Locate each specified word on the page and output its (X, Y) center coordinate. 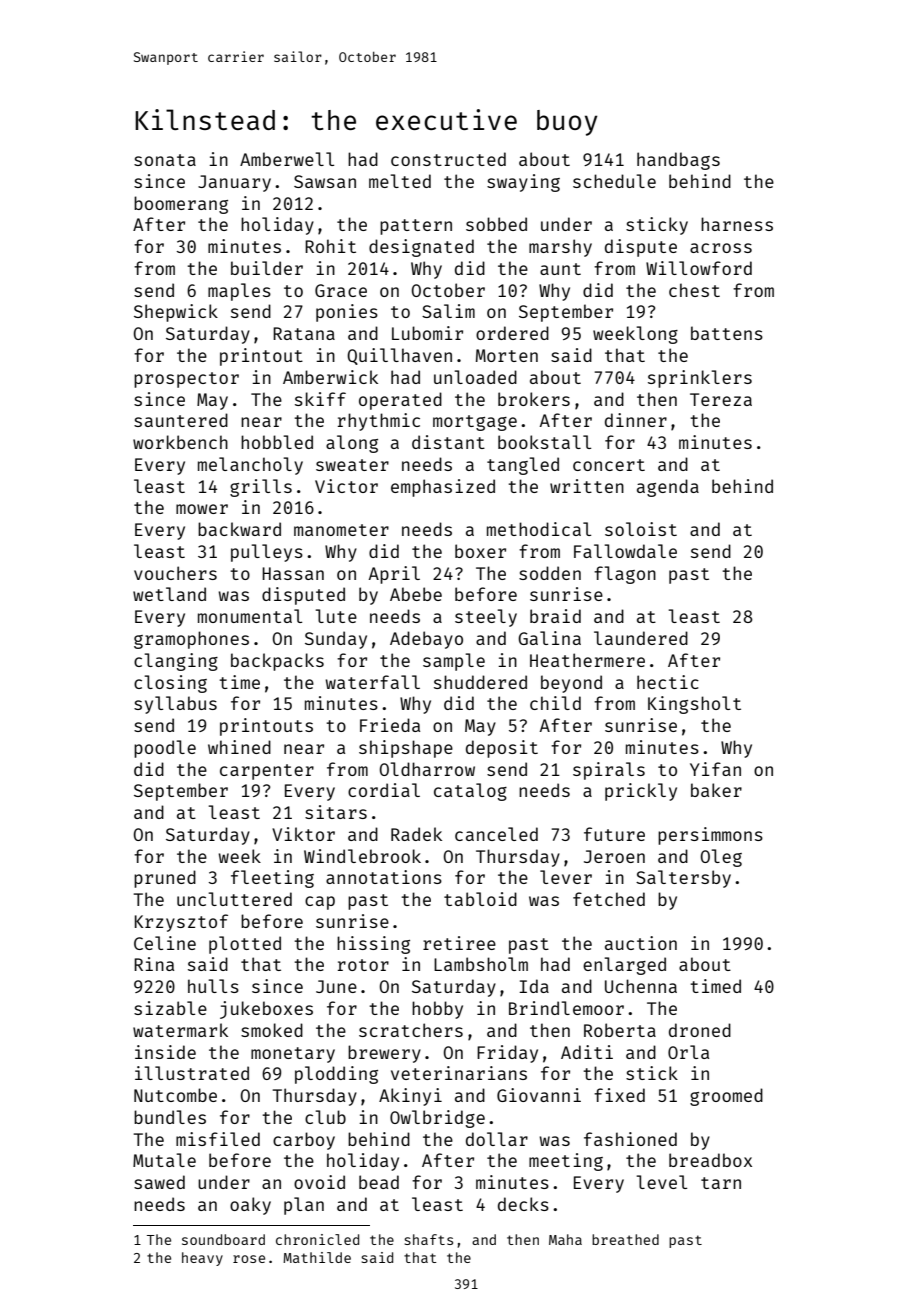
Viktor (303, 834)
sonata (165, 160)
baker (716, 790)
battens (727, 333)
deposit (502, 749)
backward (239, 529)
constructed (448, 159)
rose (249, 1259)
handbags (678, 161)
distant (448, 442)
